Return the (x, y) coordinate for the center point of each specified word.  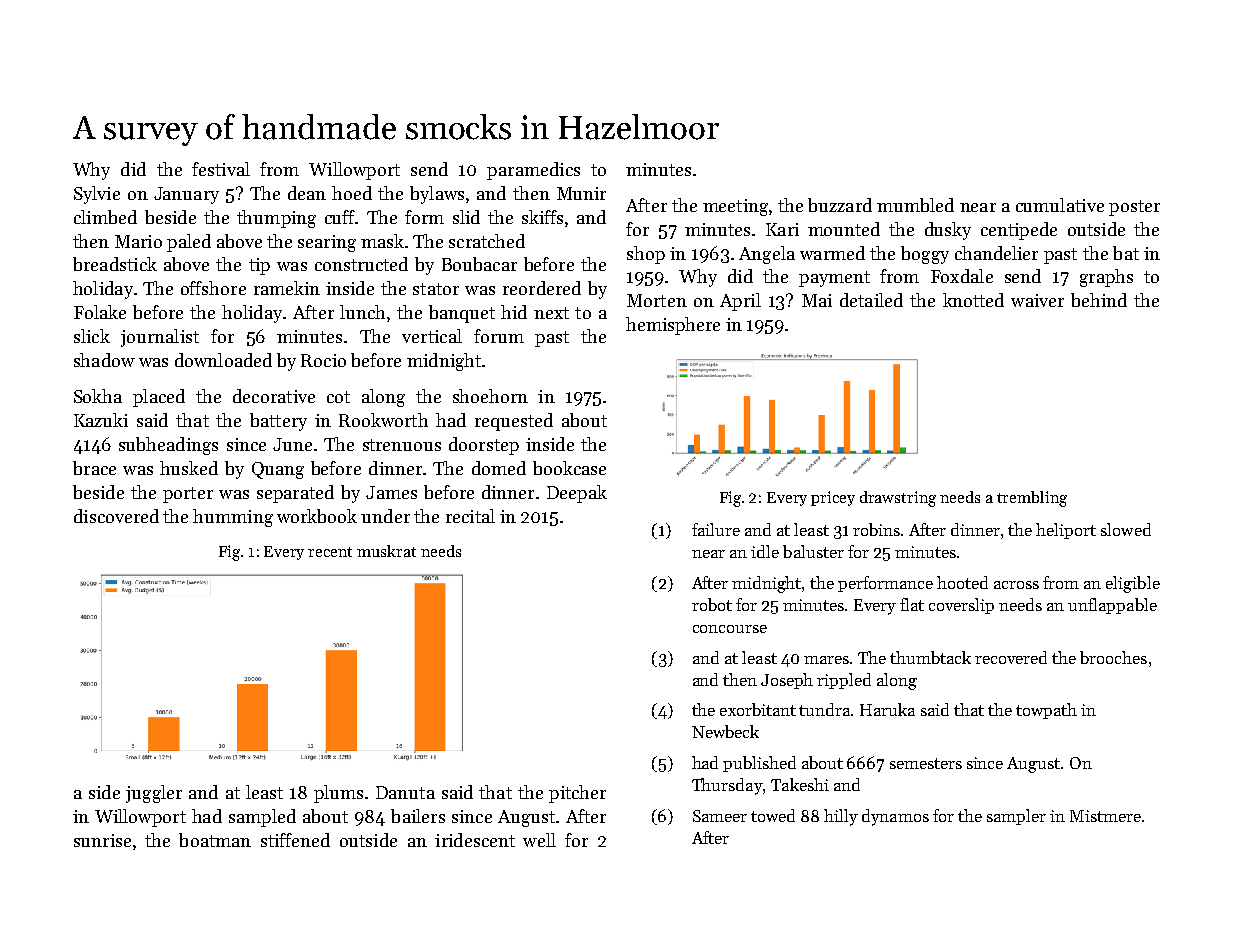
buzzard (840, 205)
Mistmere (1105, 816)
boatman (215, 840)
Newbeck (725, 731)
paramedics (533, 171)
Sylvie (97, 195)
